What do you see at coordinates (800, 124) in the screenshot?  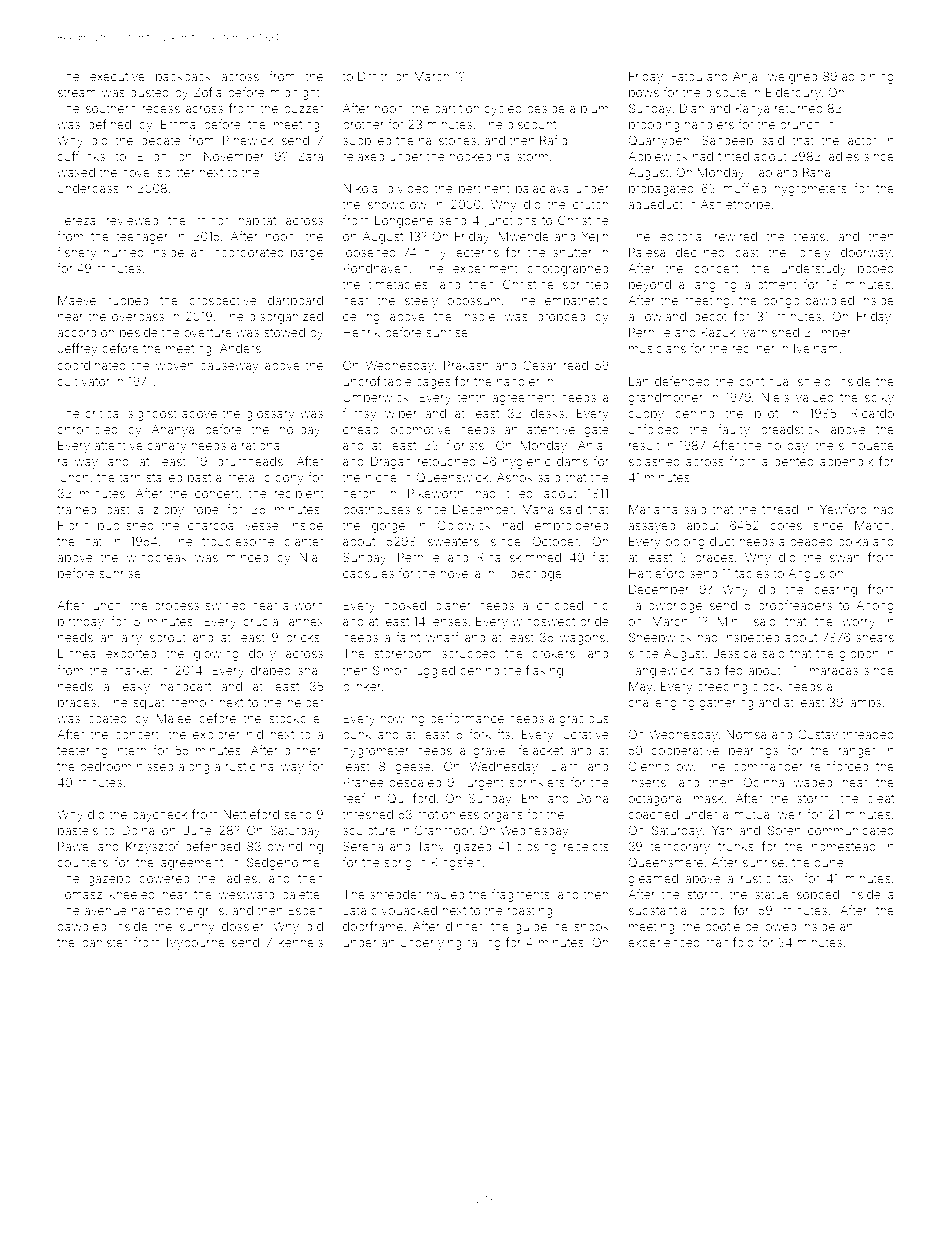 I see `brunch` at bounding box center [800, 124].
